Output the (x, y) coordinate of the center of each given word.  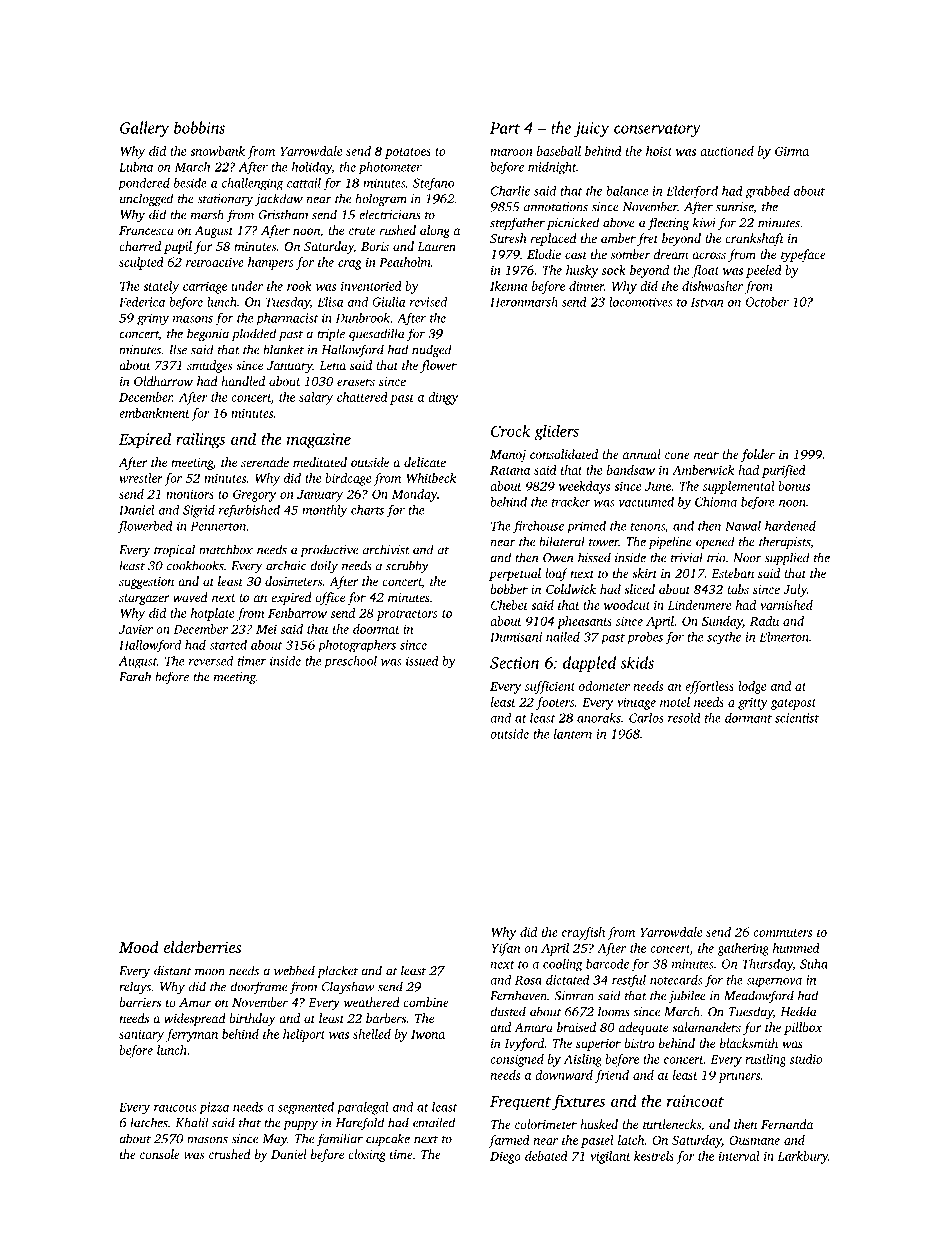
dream (671, 254)
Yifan (505, 949)
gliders (557, 432)
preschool (351, 662)
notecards (676, 980)
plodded (254, 334)
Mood (139, 947)
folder (758, 455)
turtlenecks (672, 1124)
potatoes (408, 153)
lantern (573, 734)
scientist (797, 718)
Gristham (283, 214)
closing (367, 1155)
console (160, 1154)
